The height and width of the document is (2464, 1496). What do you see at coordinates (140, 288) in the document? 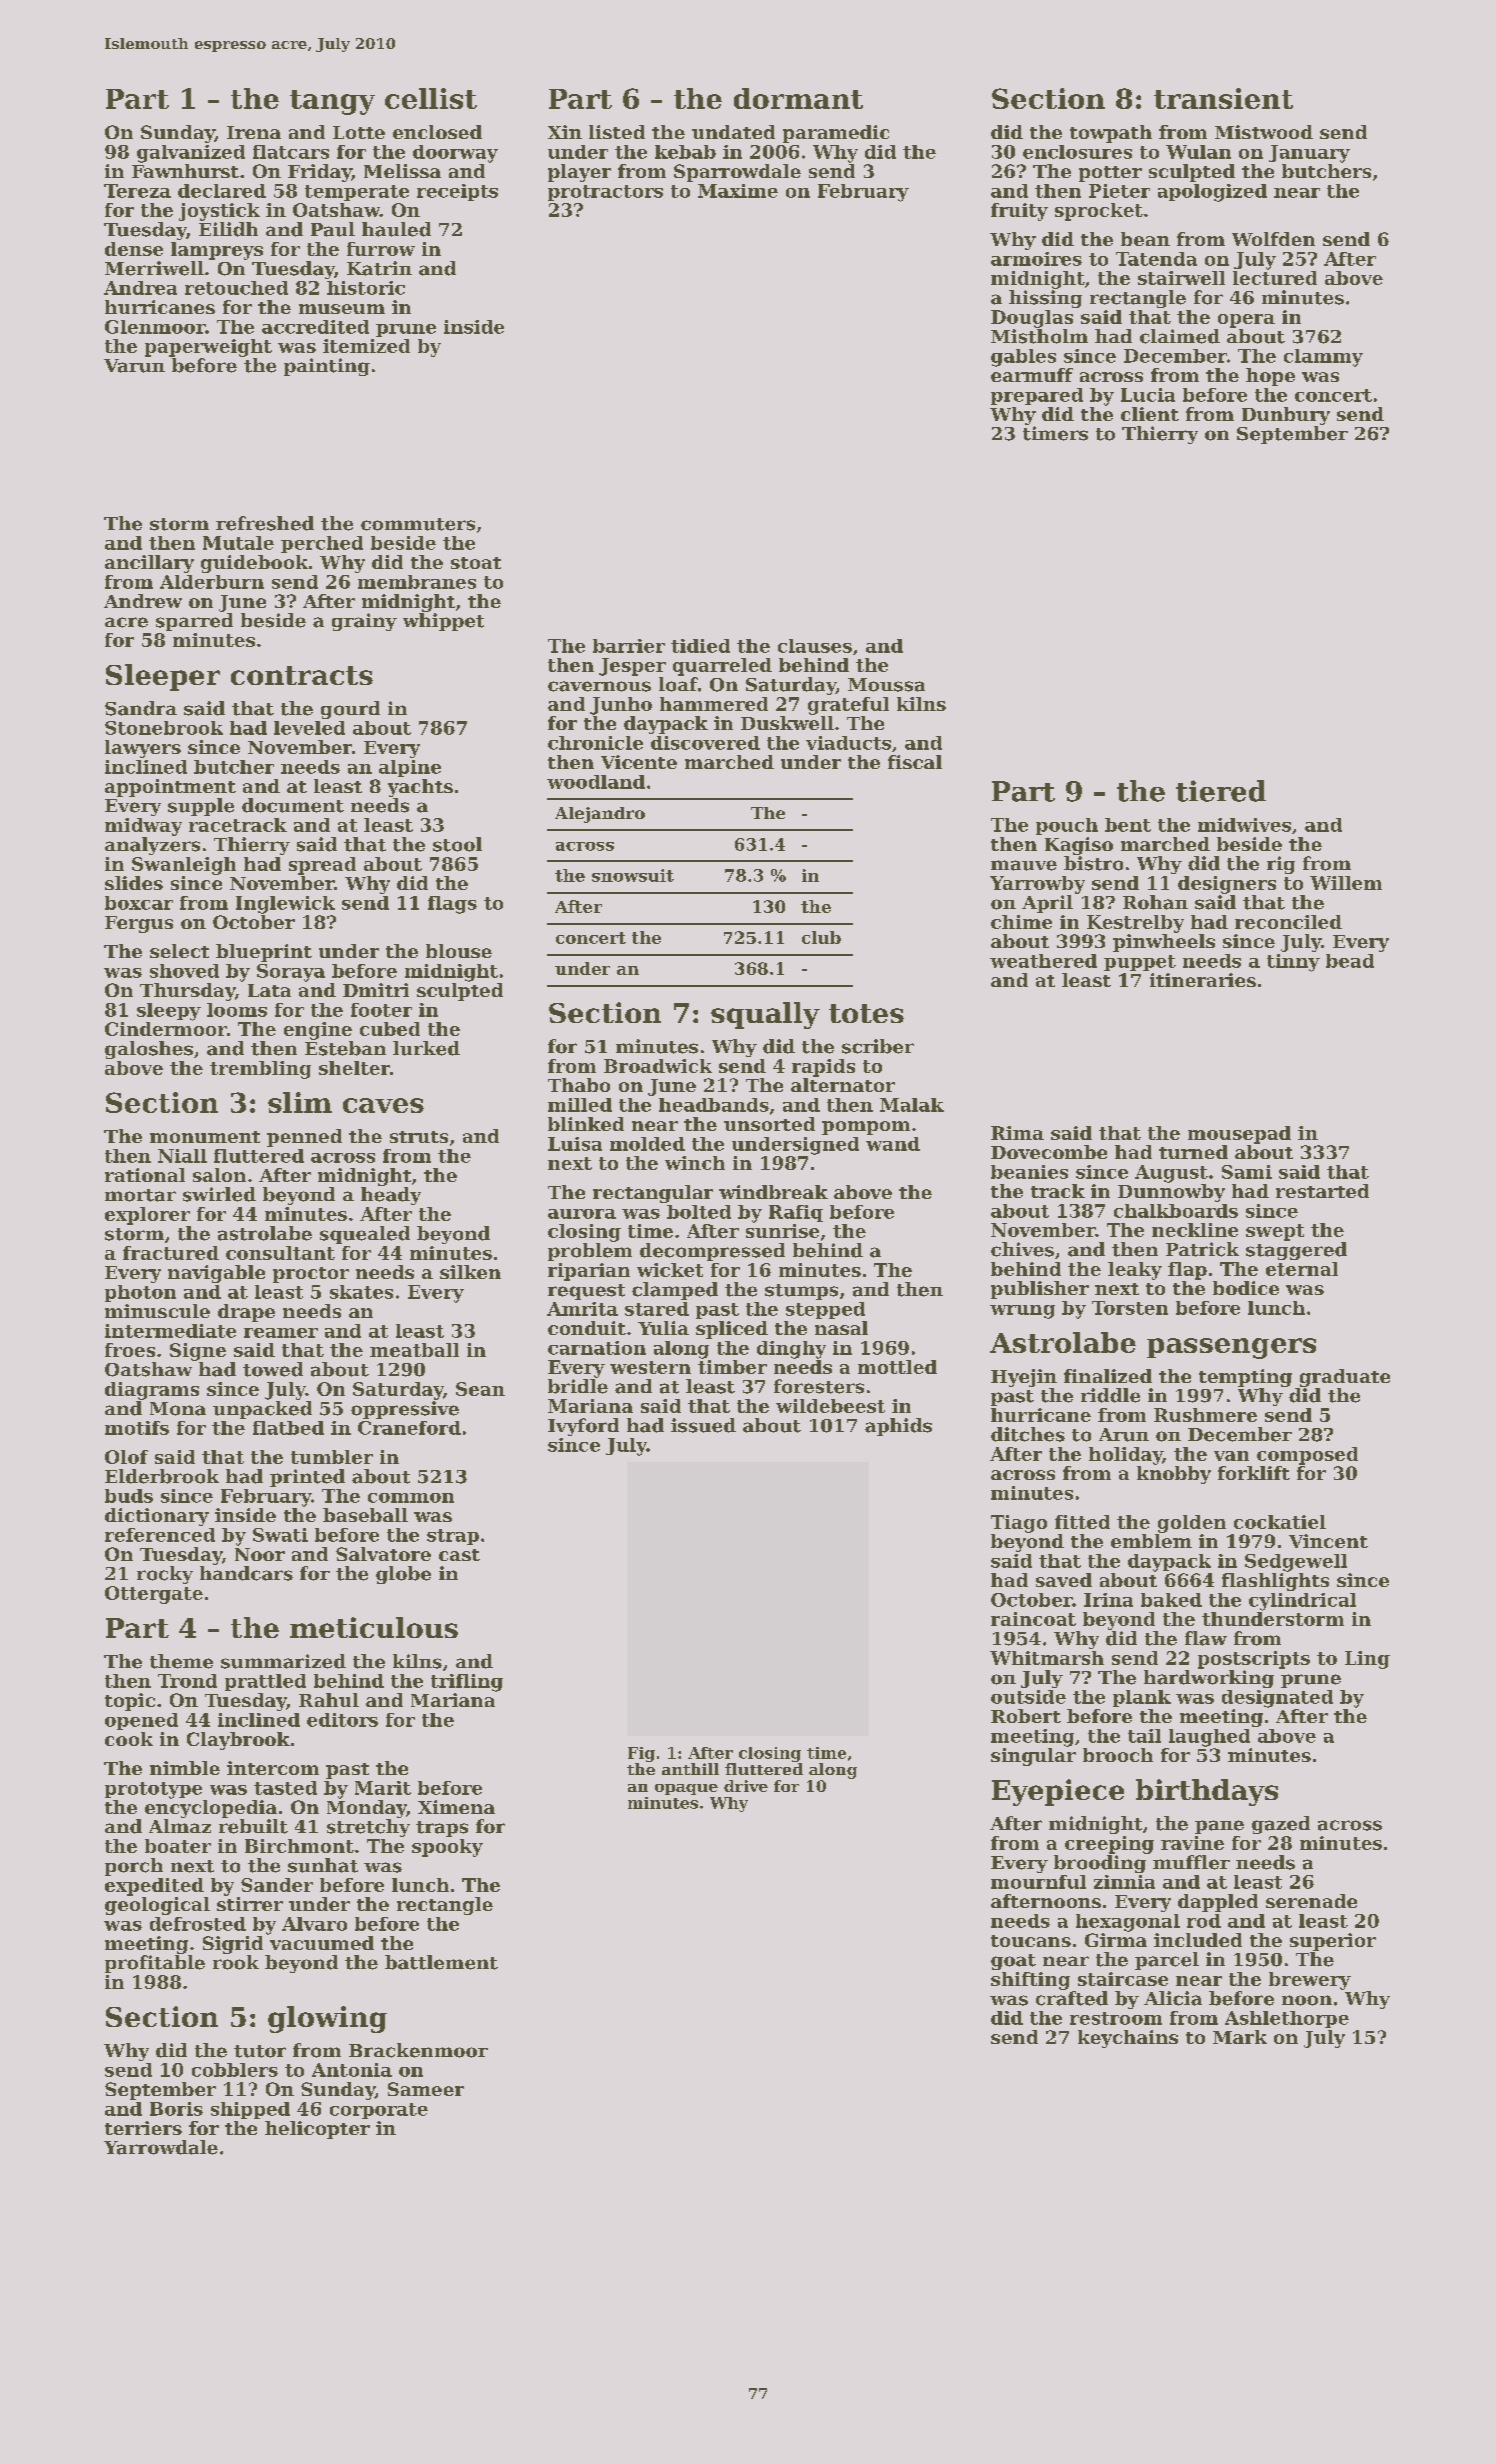
I see `Andrea` at bounding box center [140, 288].
